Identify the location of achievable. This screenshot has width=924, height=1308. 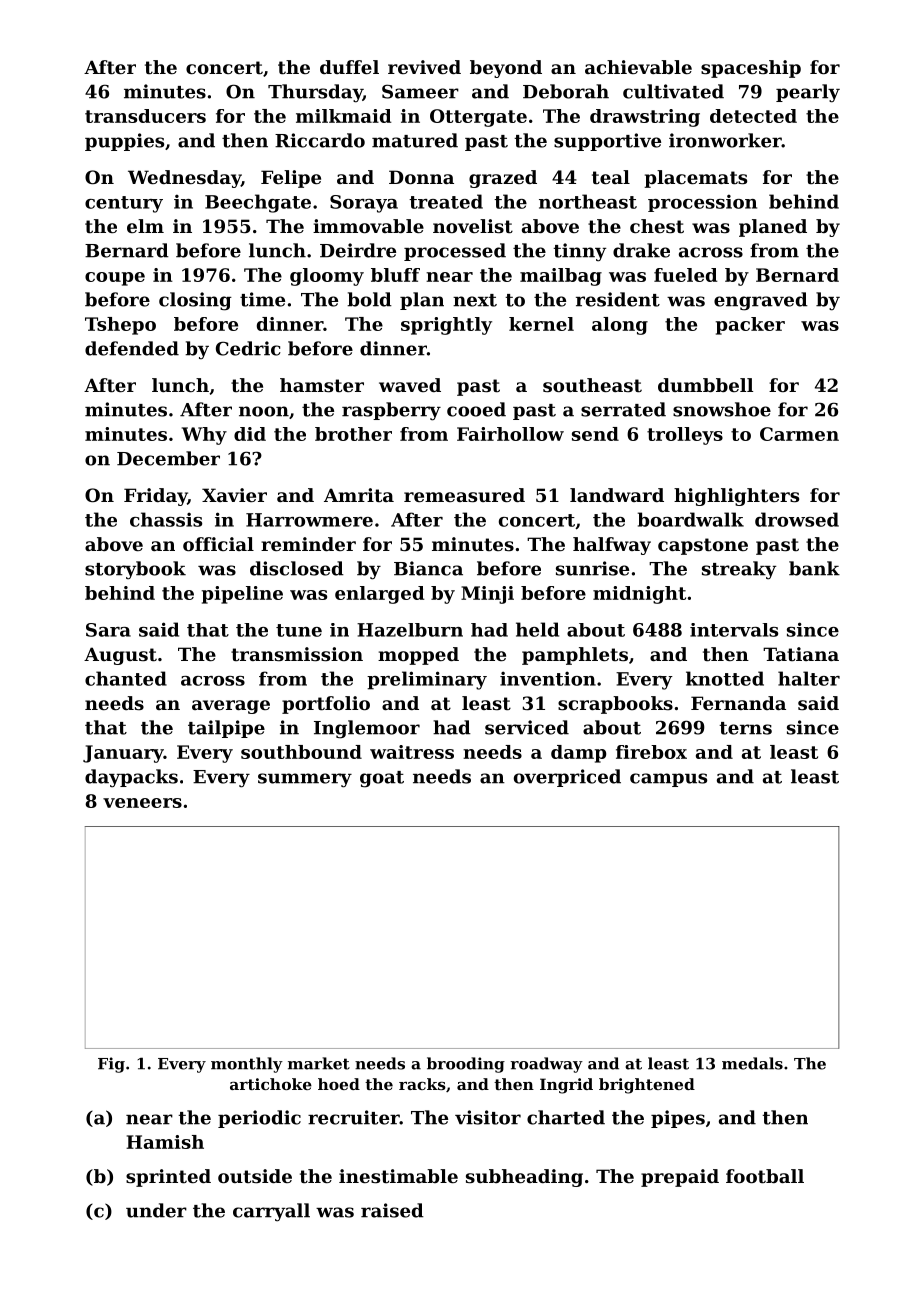
(638, 67).
